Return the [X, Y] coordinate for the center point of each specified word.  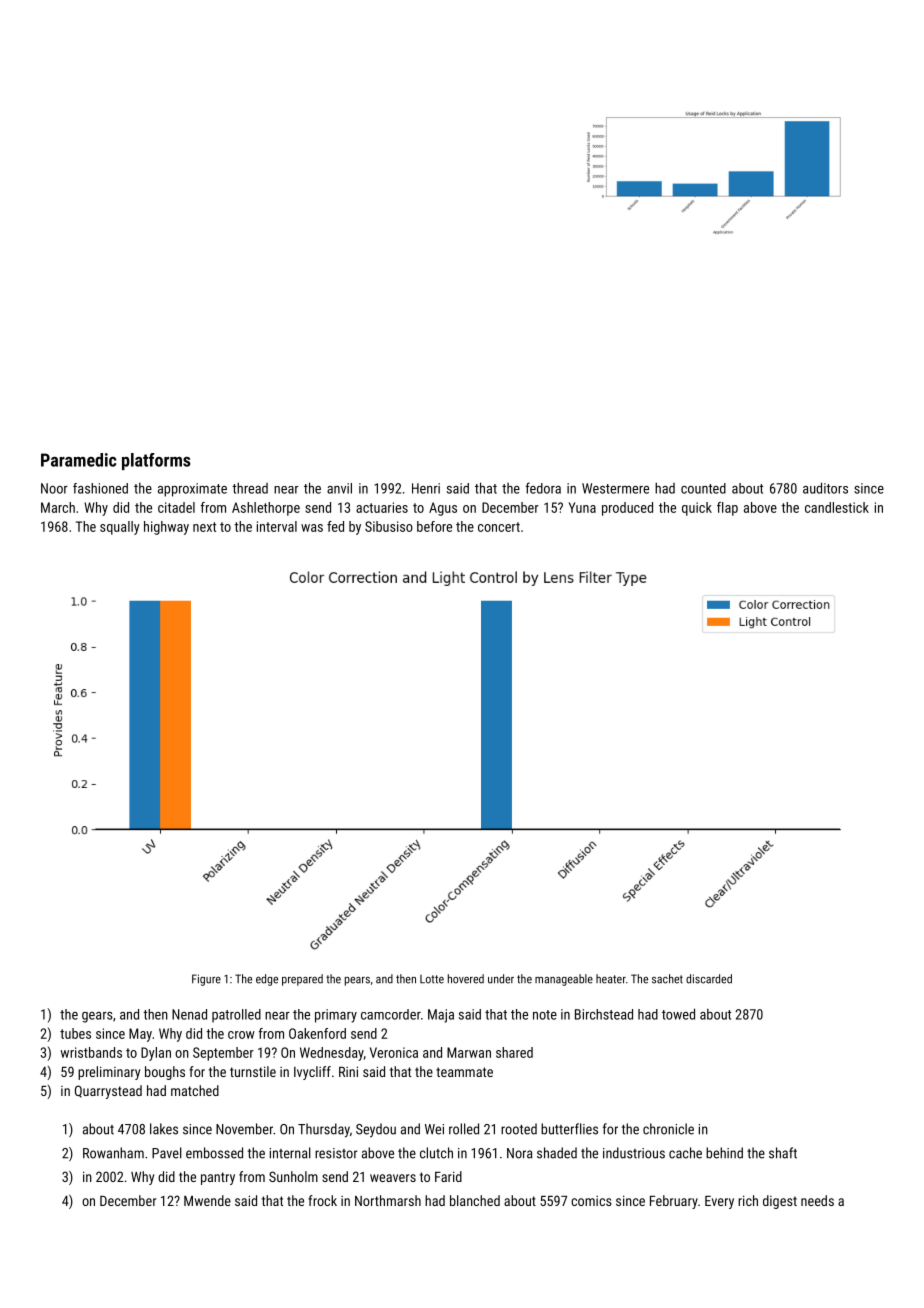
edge [267, 980]
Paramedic [78, 460]
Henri [426, 488]
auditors [825, 488]
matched [195, 1090]
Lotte [432, 979]
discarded [709, 979]
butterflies [569, 1129]
